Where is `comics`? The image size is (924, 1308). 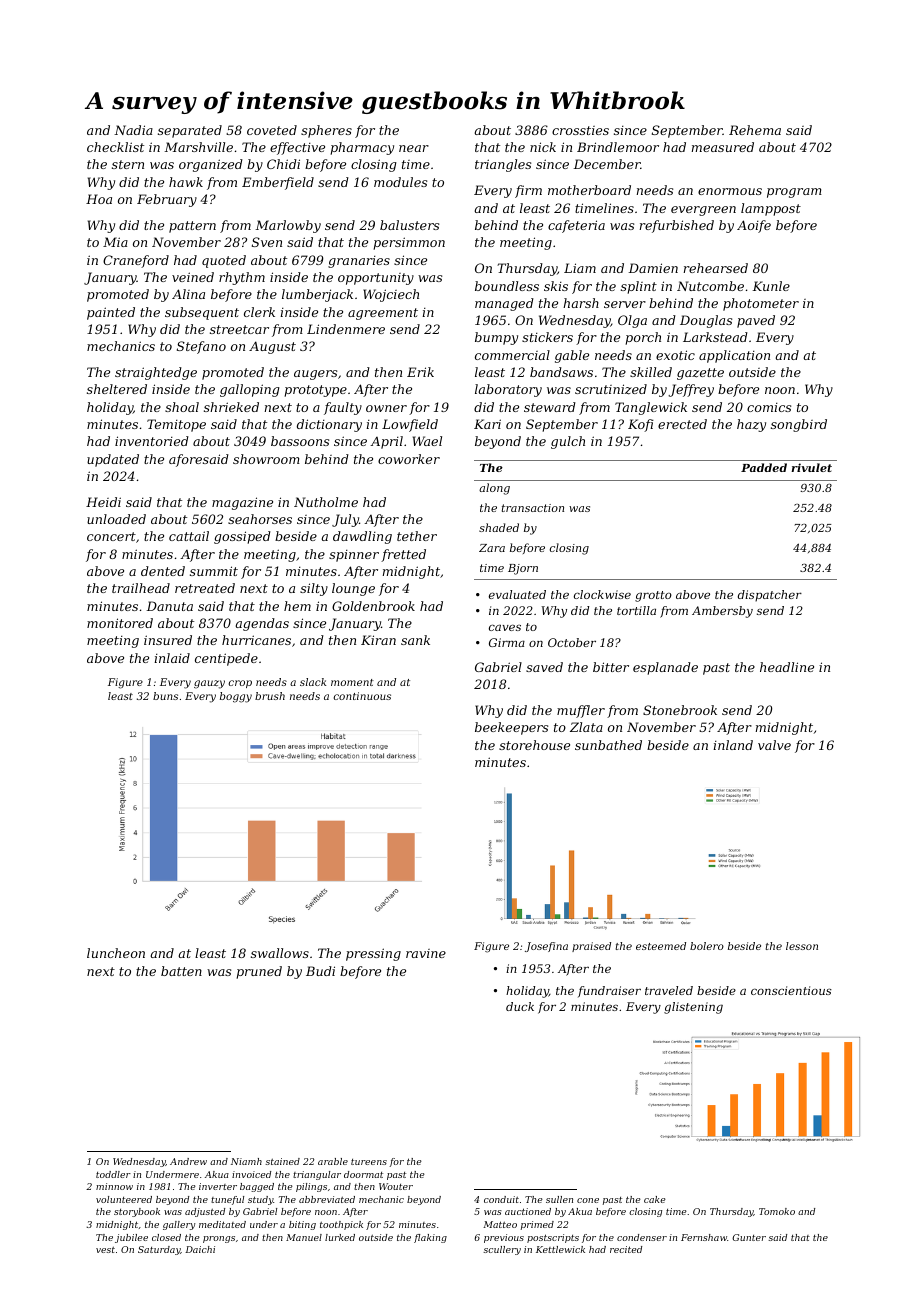
comics is located at coordinates (769, 407).
